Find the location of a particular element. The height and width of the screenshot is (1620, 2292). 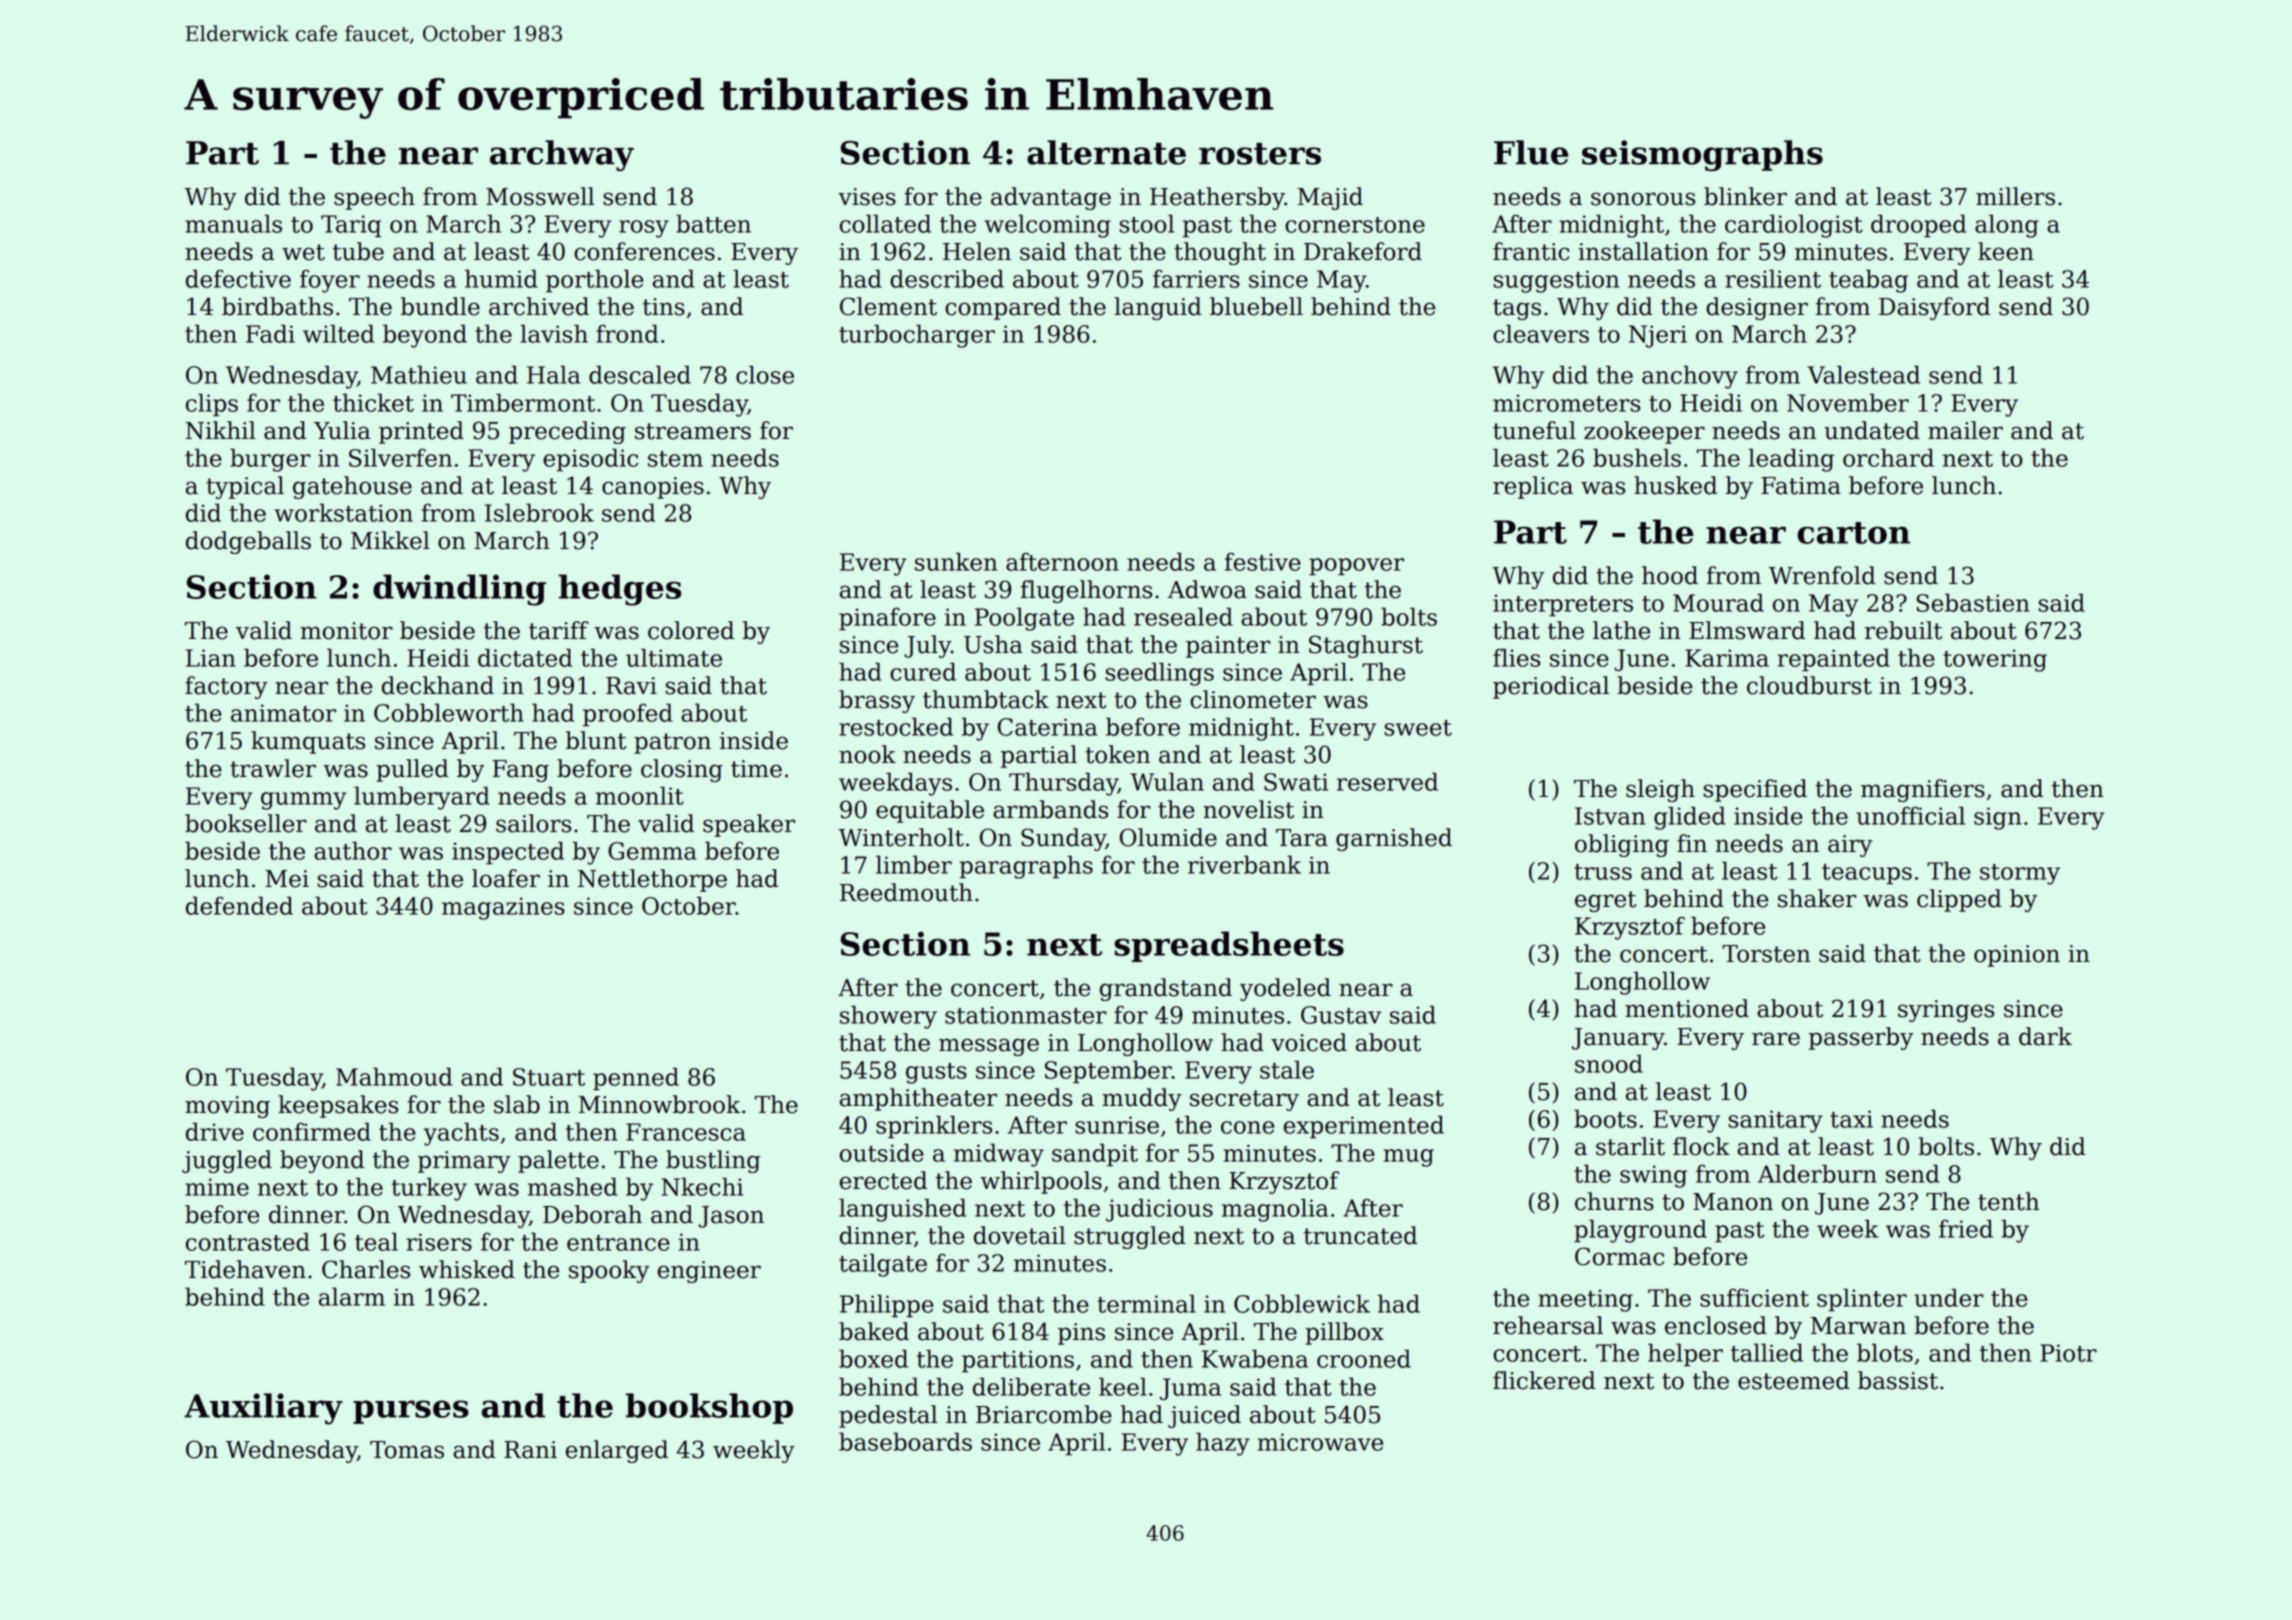

Briarcombe is located at coordinates (1044, 1414).
